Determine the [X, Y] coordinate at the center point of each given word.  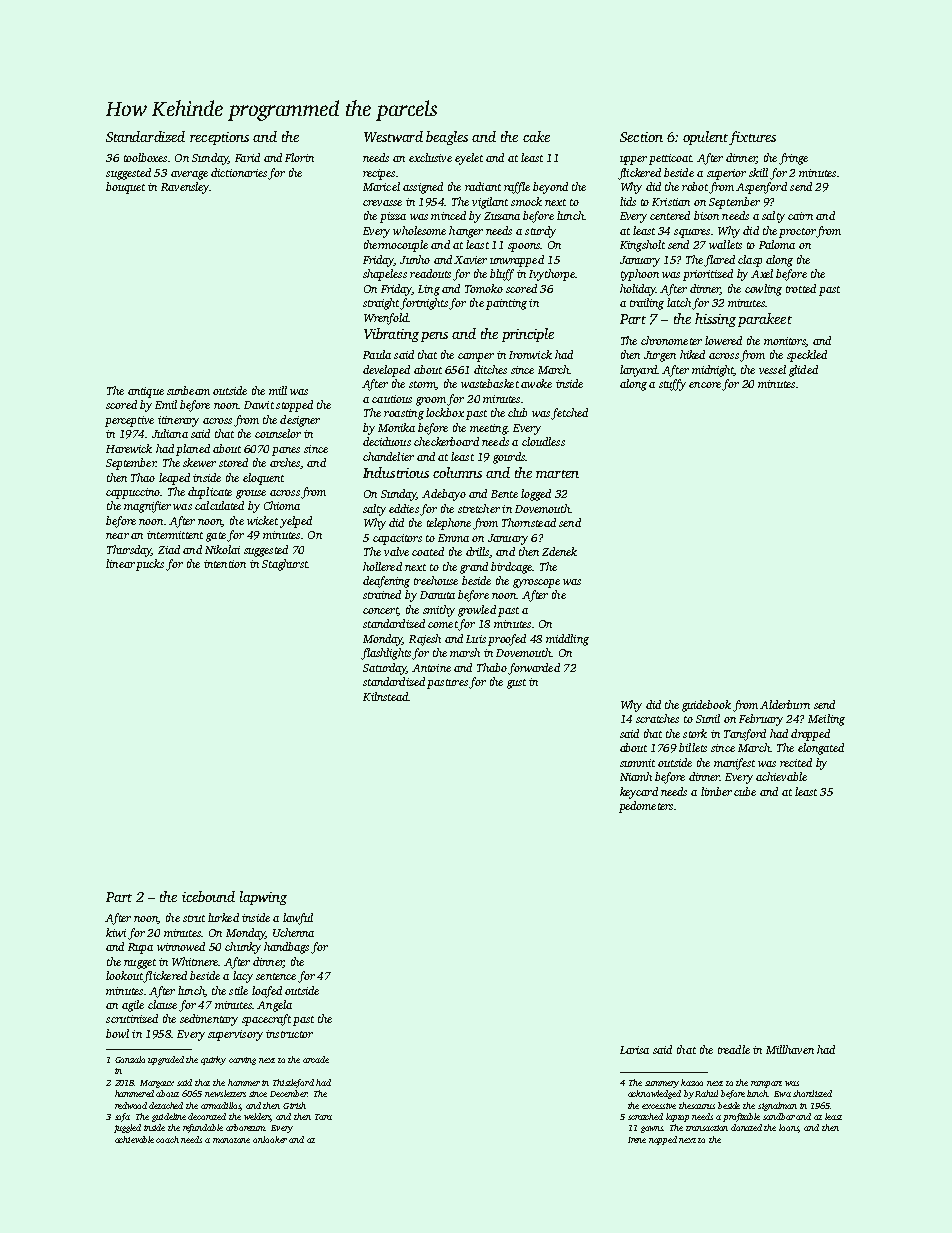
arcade [316, 1059]
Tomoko [484, 288]
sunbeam [188, 390]
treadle [734, 1049]
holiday [638, 290]
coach [167, 1139]
